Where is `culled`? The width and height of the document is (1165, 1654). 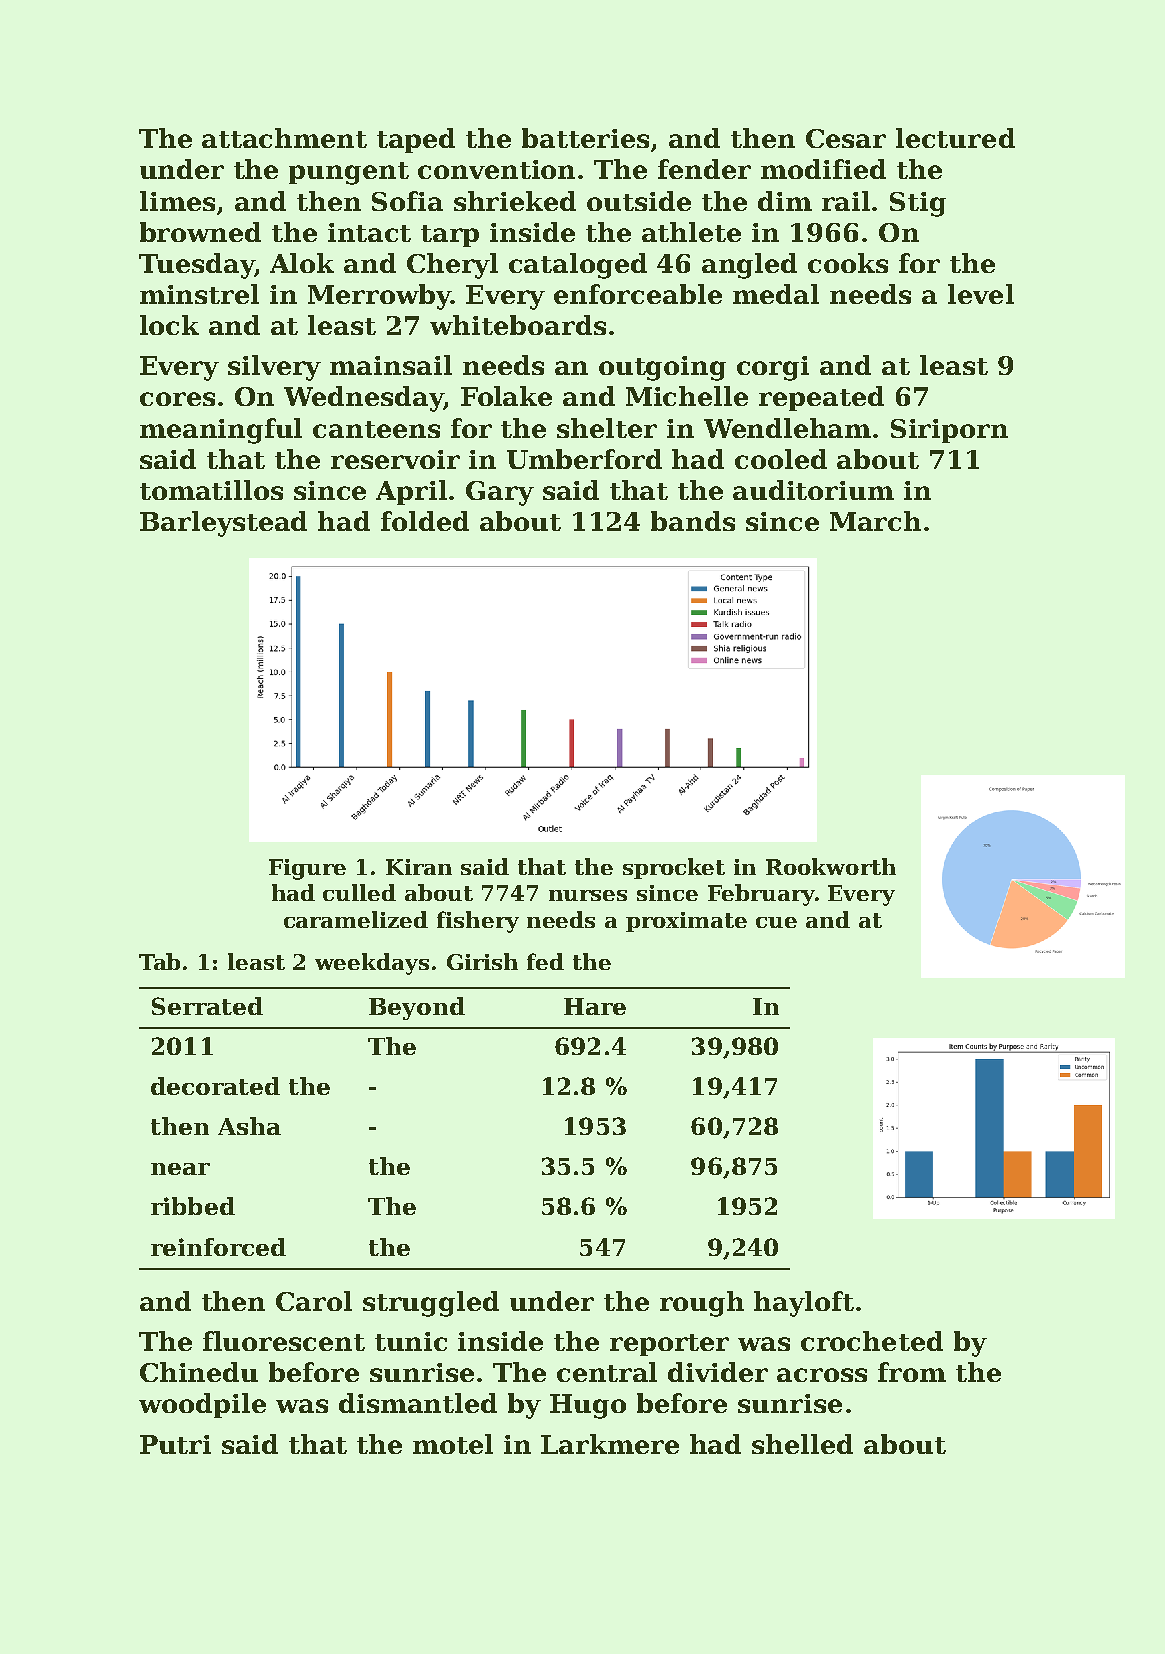
culled is located at coordinates (359, 892).
